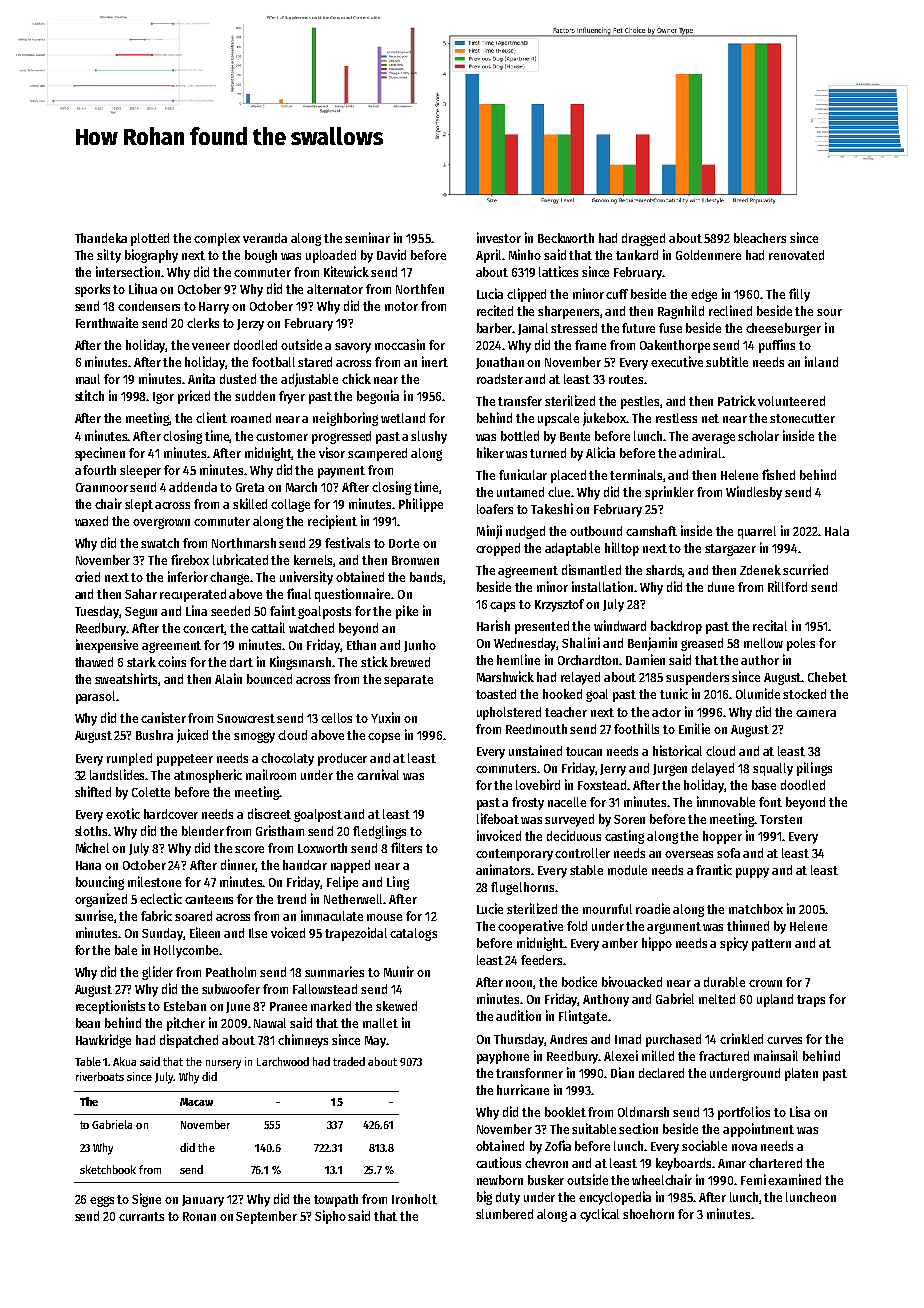 This screenshot has height=1308, width=924. What do you see at coordinates (535, 750) in the screenshot?
I see `unstained` at bounding box center [535, 750].
